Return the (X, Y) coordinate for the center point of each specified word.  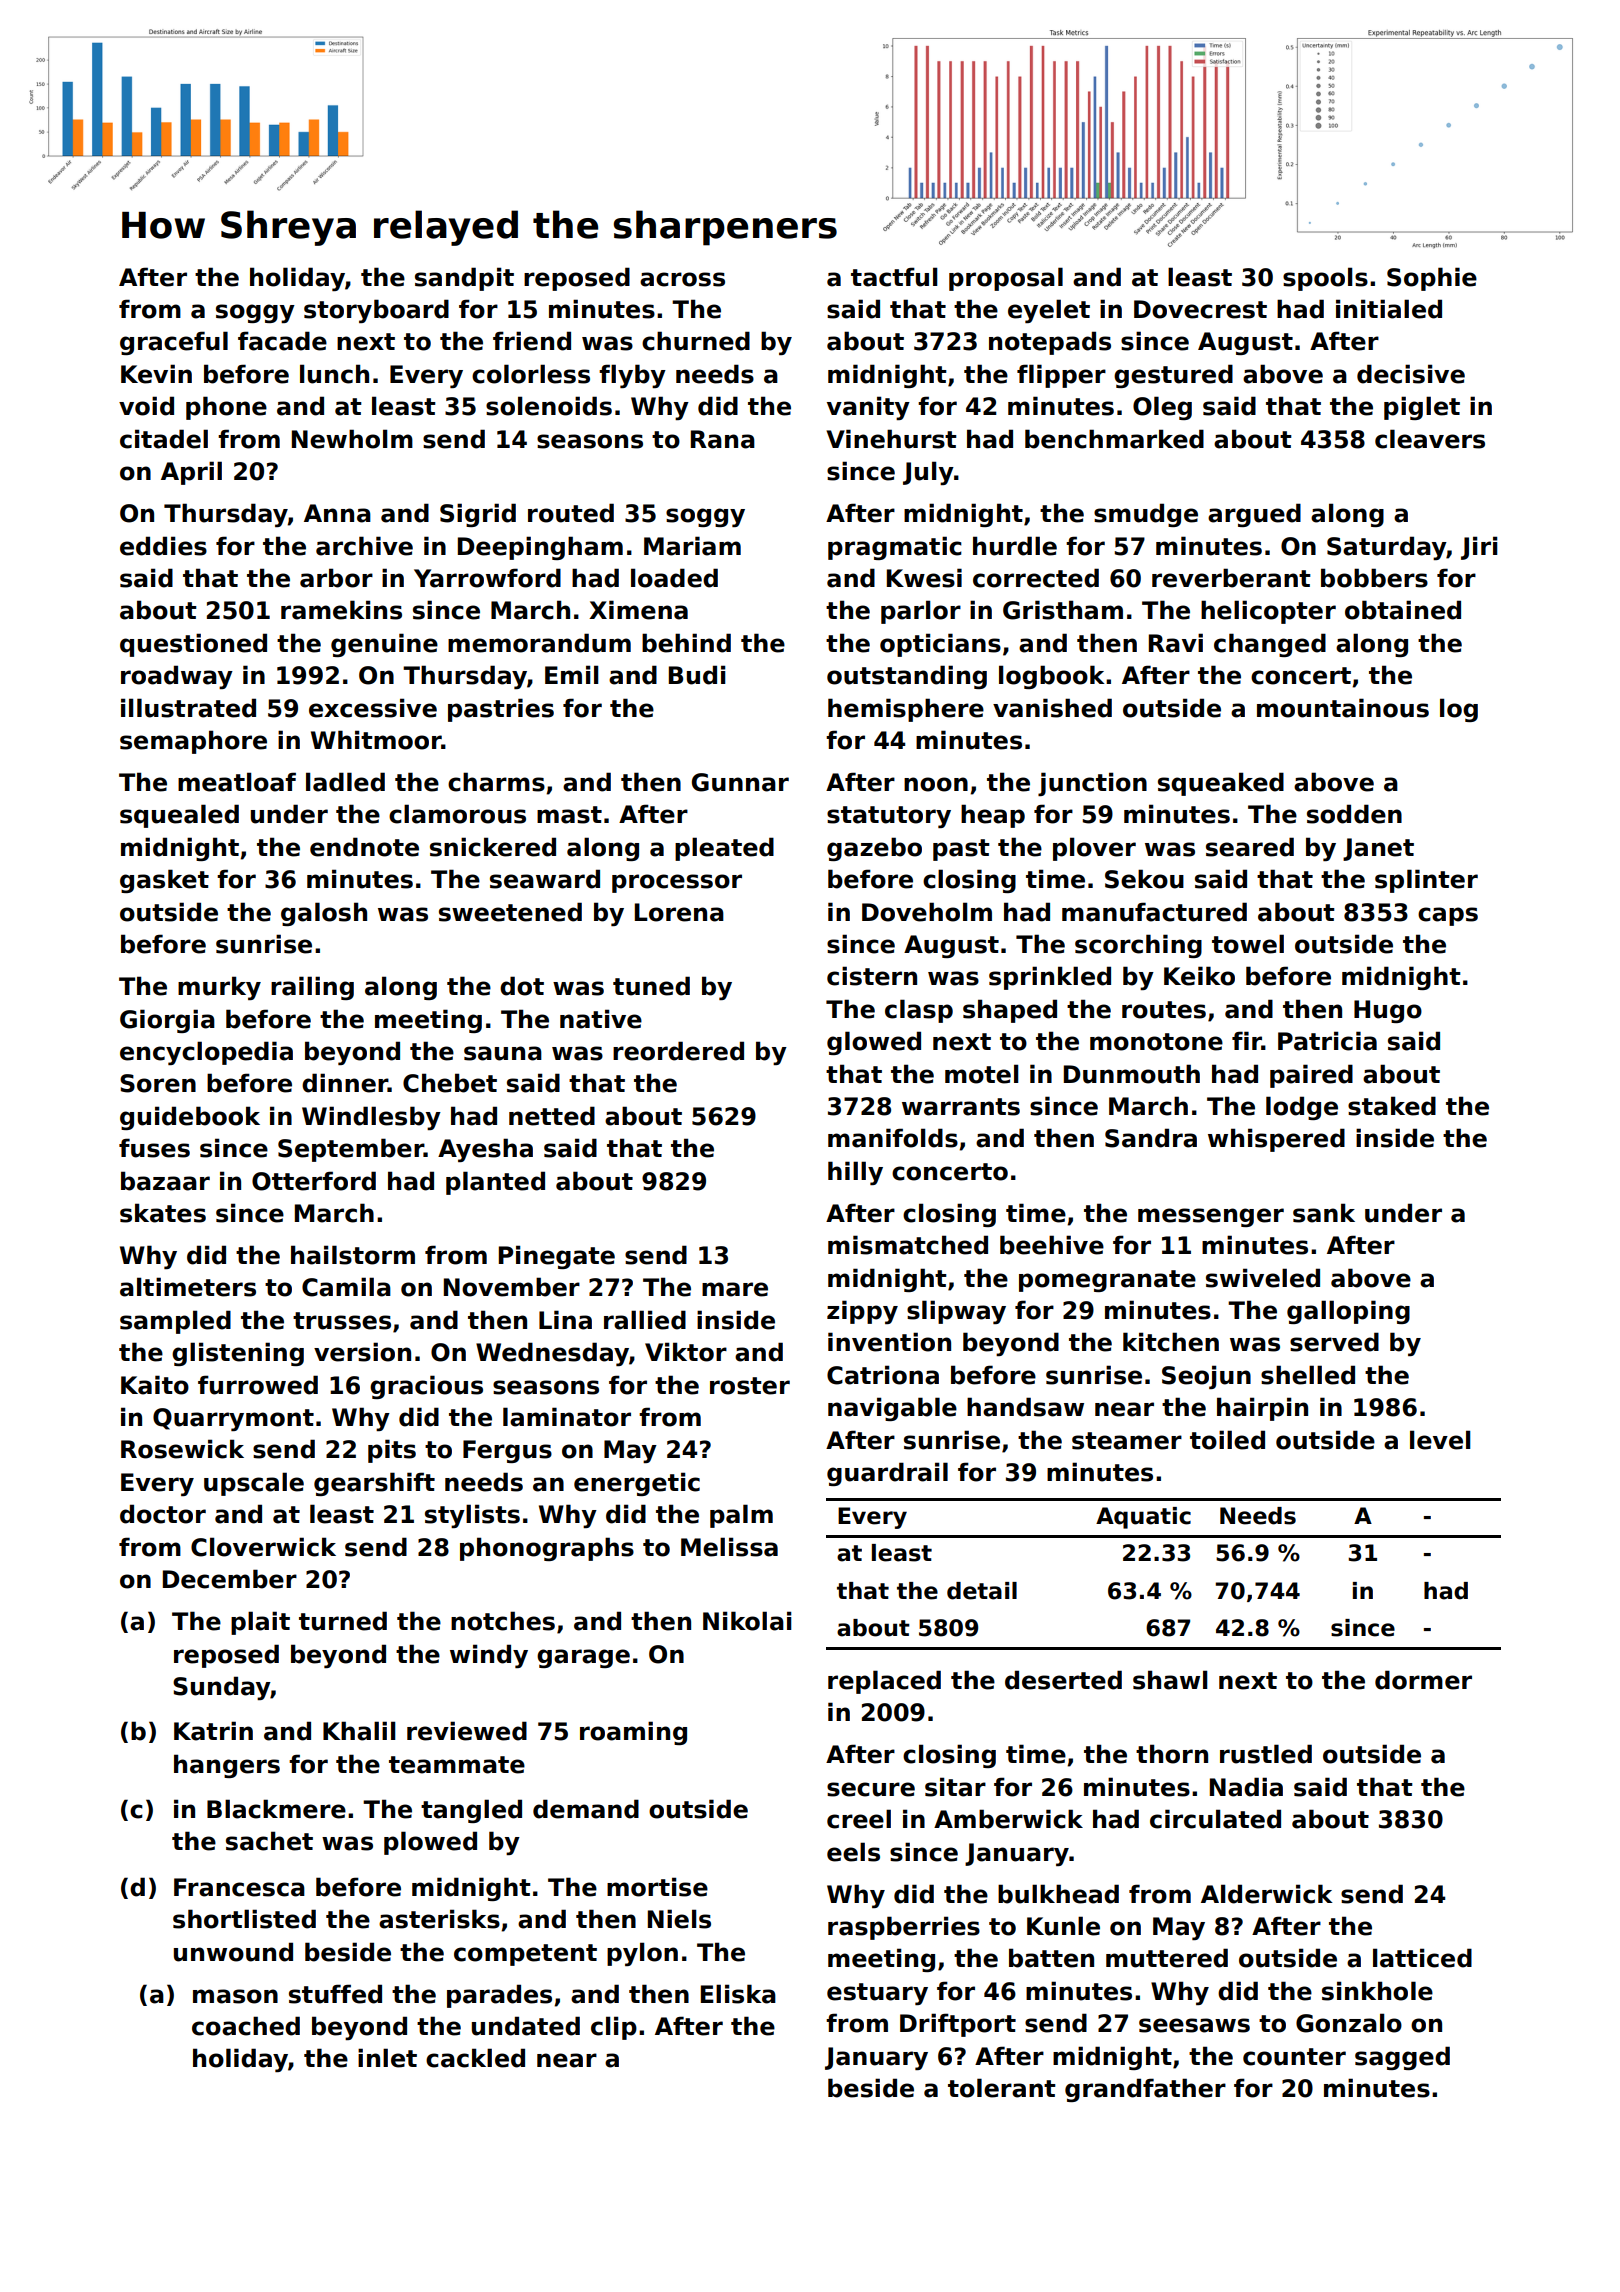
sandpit (464, 279)
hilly (855, 1173)
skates (163, 1213)
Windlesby (371, 1118)
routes (1164, 1010)
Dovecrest (1200, 309)
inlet (387, 2058)
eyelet (1049, 311)
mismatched (908, 1245)
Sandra (1151, 1138)
